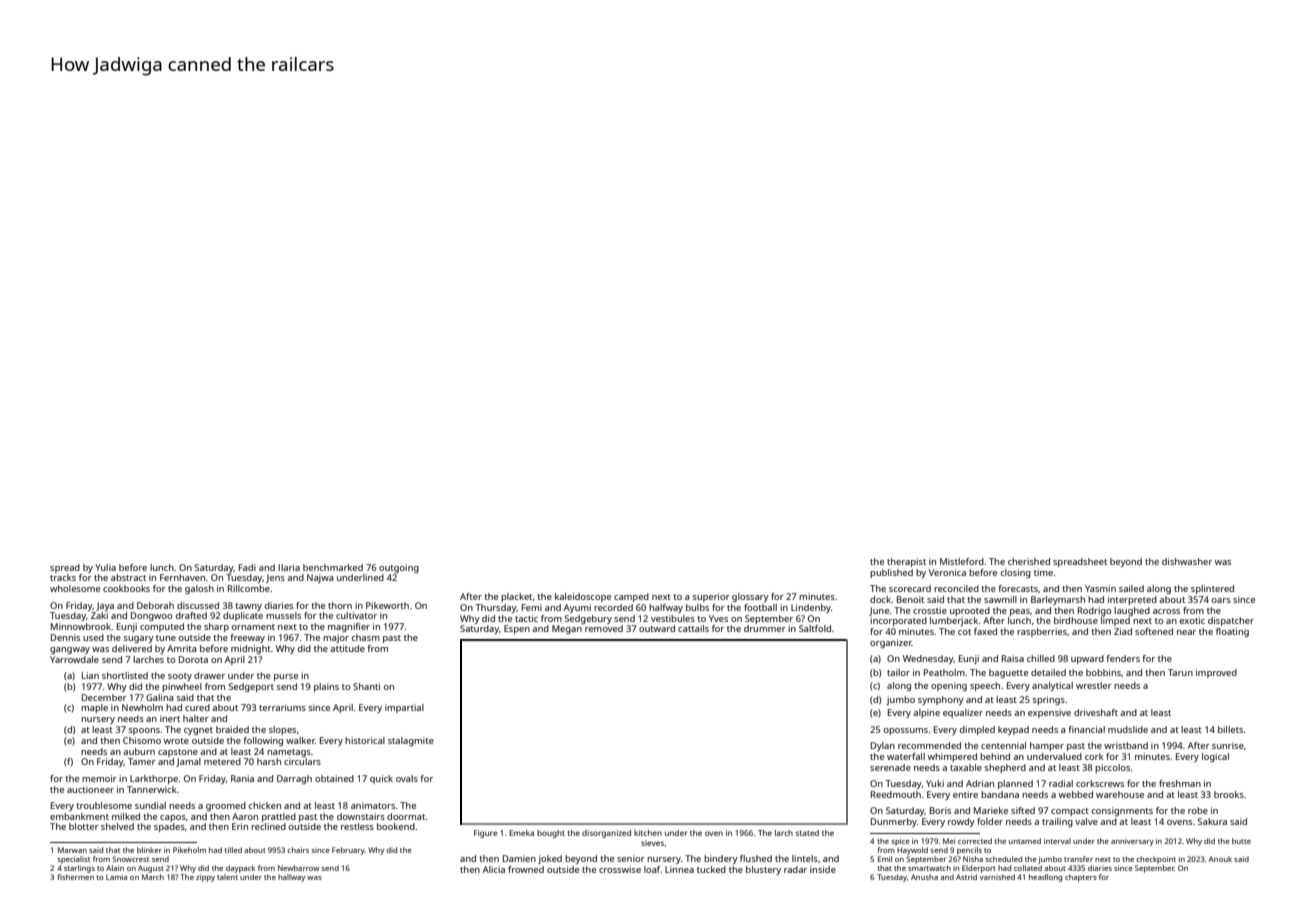 This page has width=1308, height=924. I want to click on serenade, so click(890, 767).
